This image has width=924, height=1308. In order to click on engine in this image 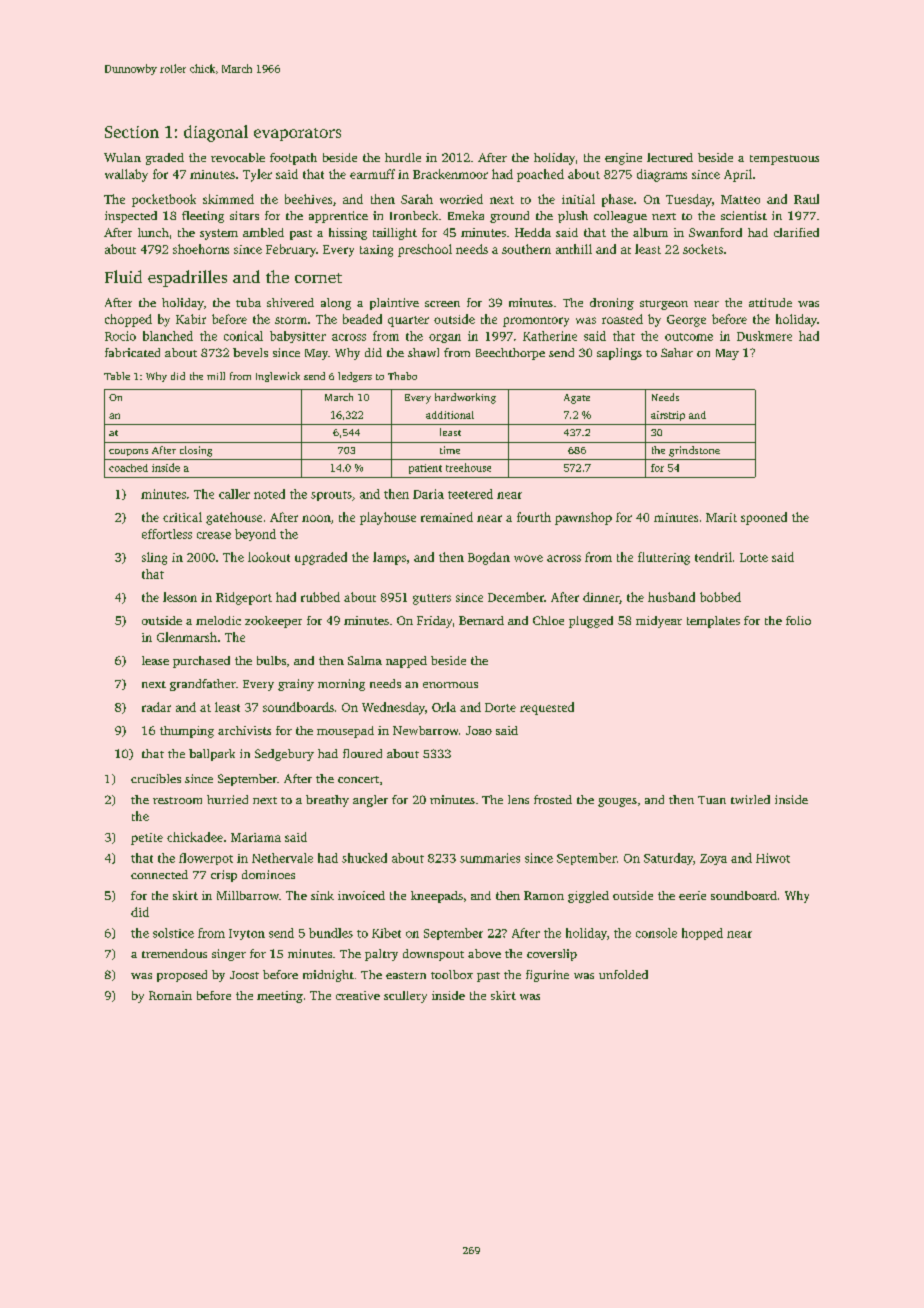, I will do `click(623, 159)`.
